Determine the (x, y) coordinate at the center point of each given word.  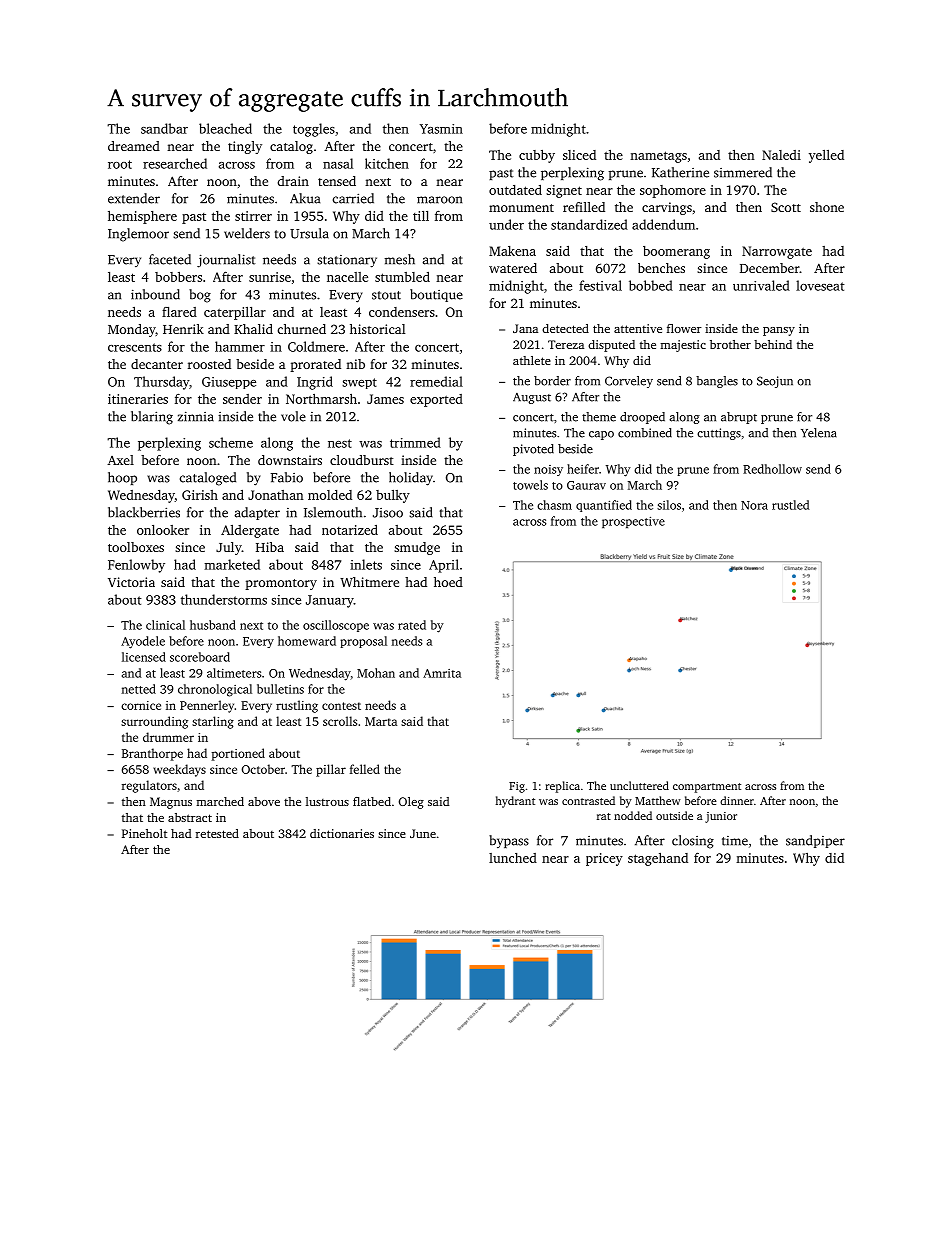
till (421, 216)
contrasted (588, 800)
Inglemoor (138, 235)
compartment (707, 788)
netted (139, 689)
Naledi (781, 155)
